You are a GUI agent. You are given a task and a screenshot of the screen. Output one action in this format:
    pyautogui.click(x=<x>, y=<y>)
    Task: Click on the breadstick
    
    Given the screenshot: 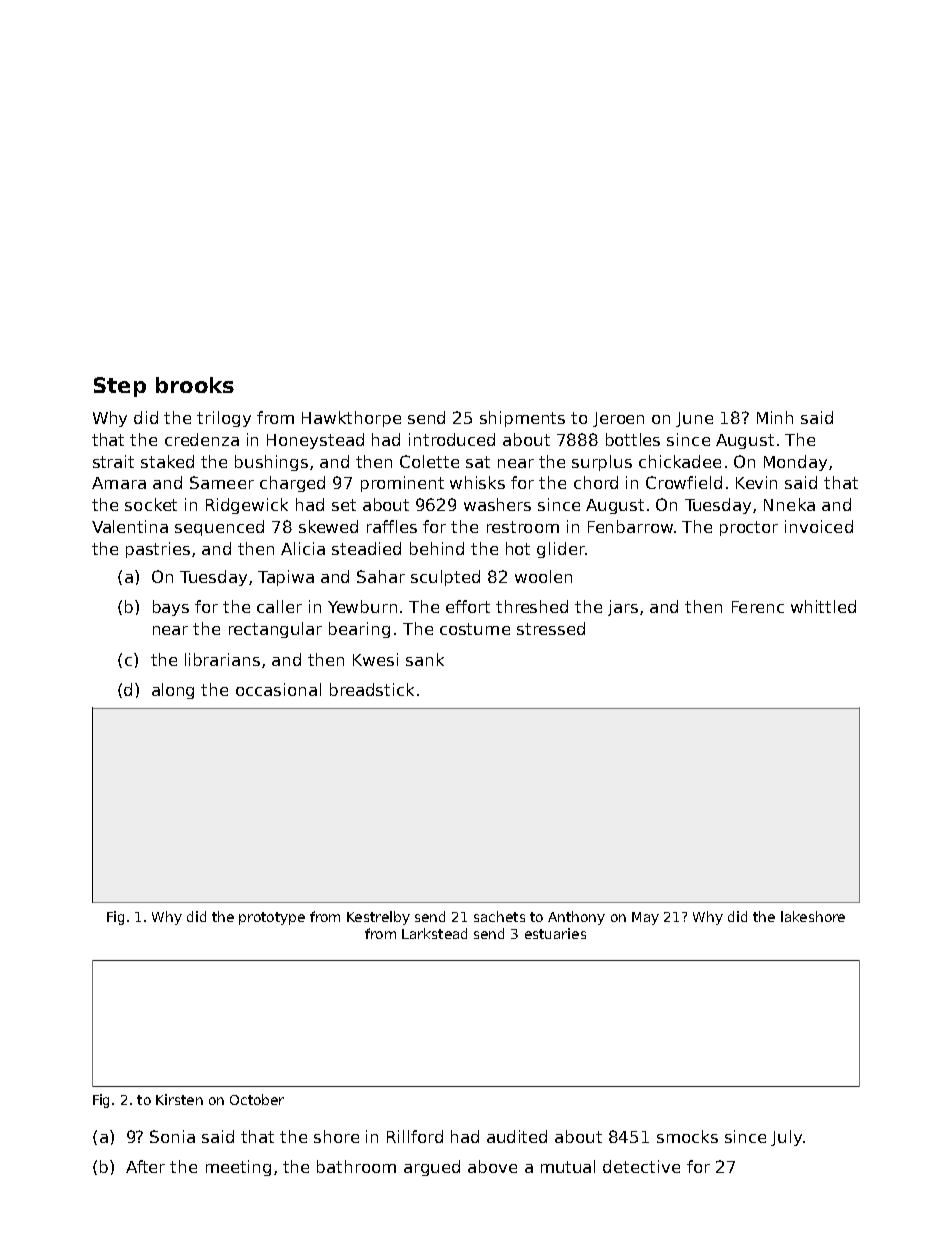 What is the action you would take?
    pyautogui.click(x=372, y=689)
